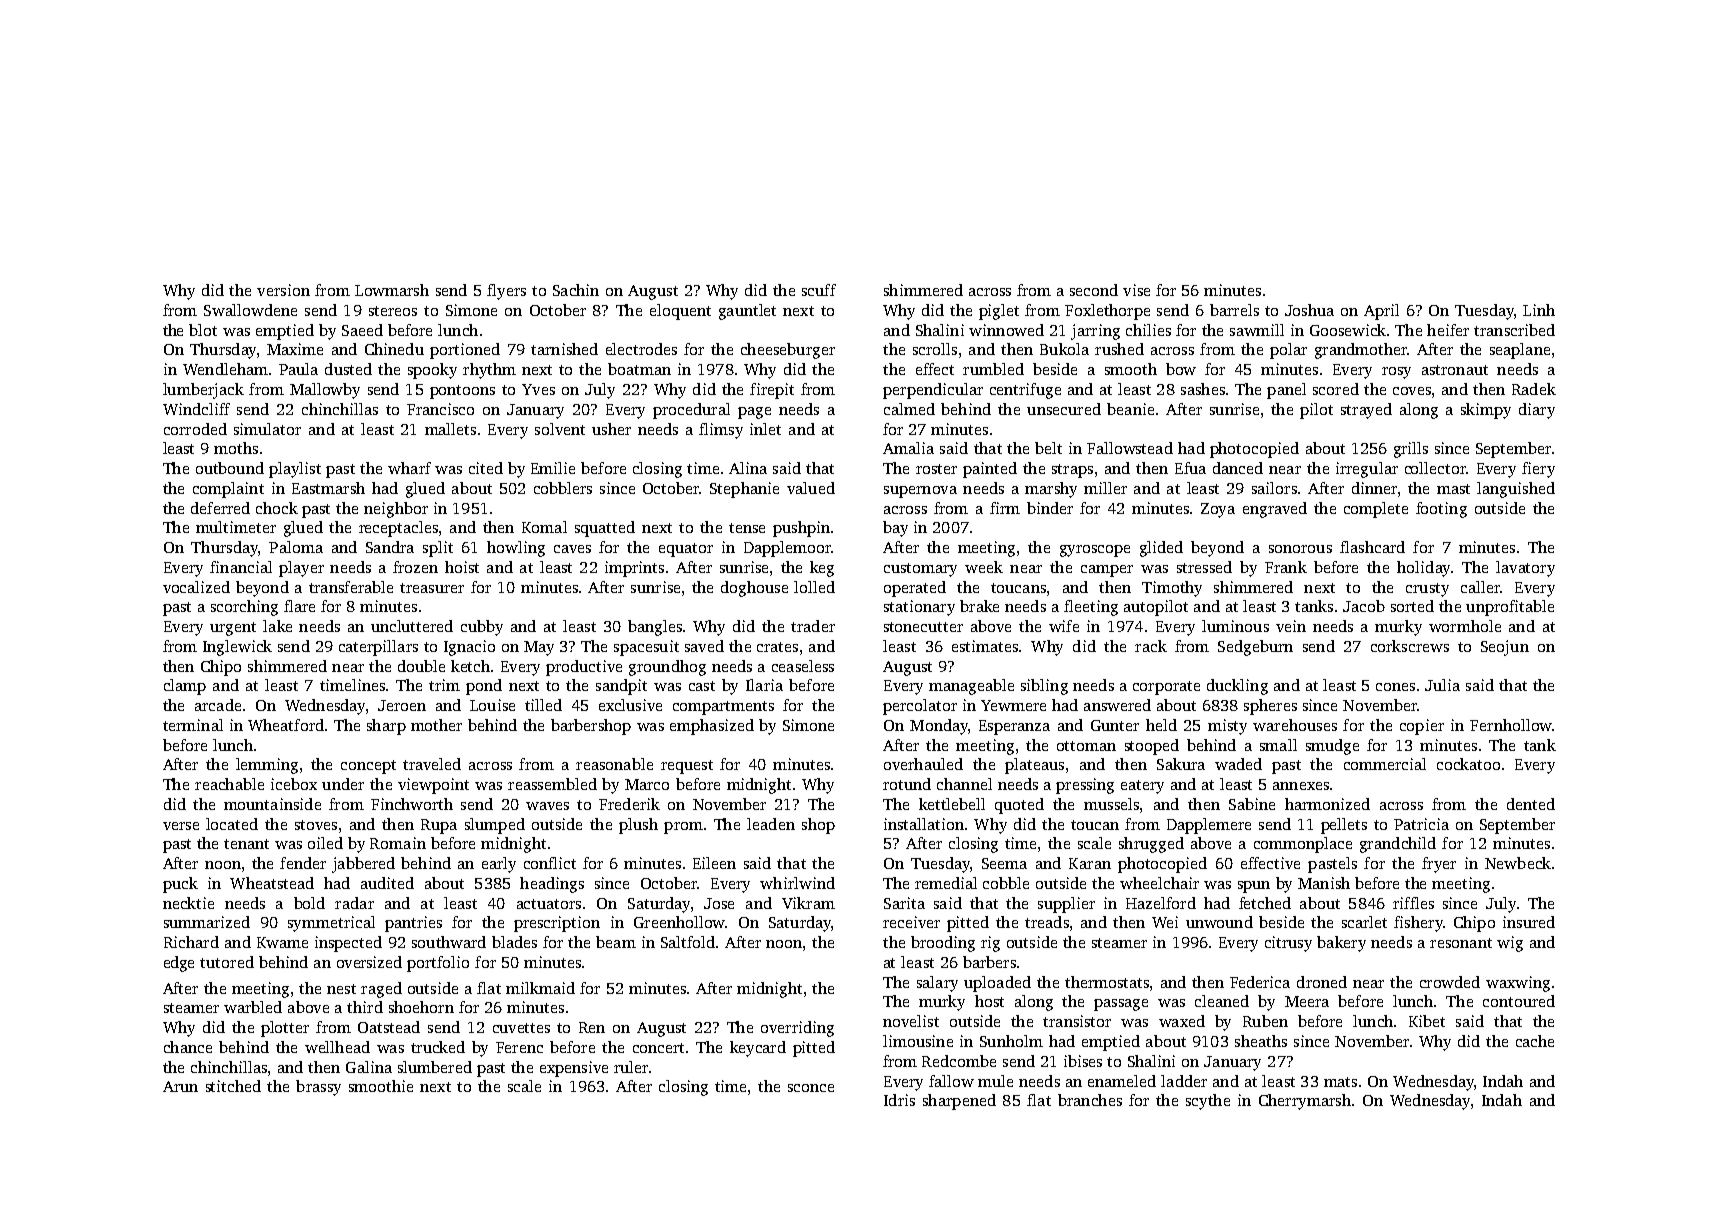 This screenshot has width=1718, height=1215. Describe the element at coordinates (495, 826) in the screenshot. I see `slumped` at that location.
